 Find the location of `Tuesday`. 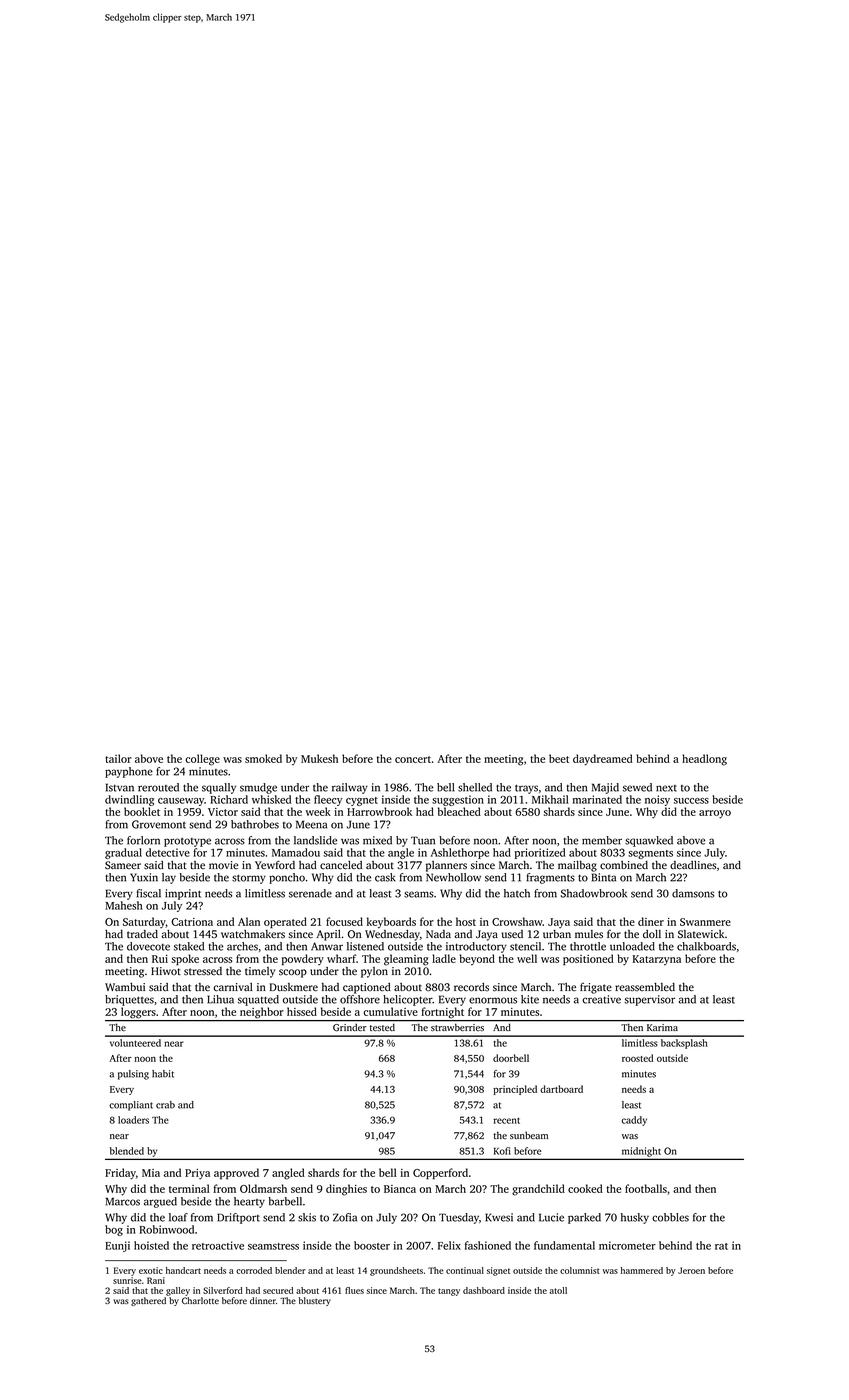

Tuesday is located at coordinates (459, 1218).
